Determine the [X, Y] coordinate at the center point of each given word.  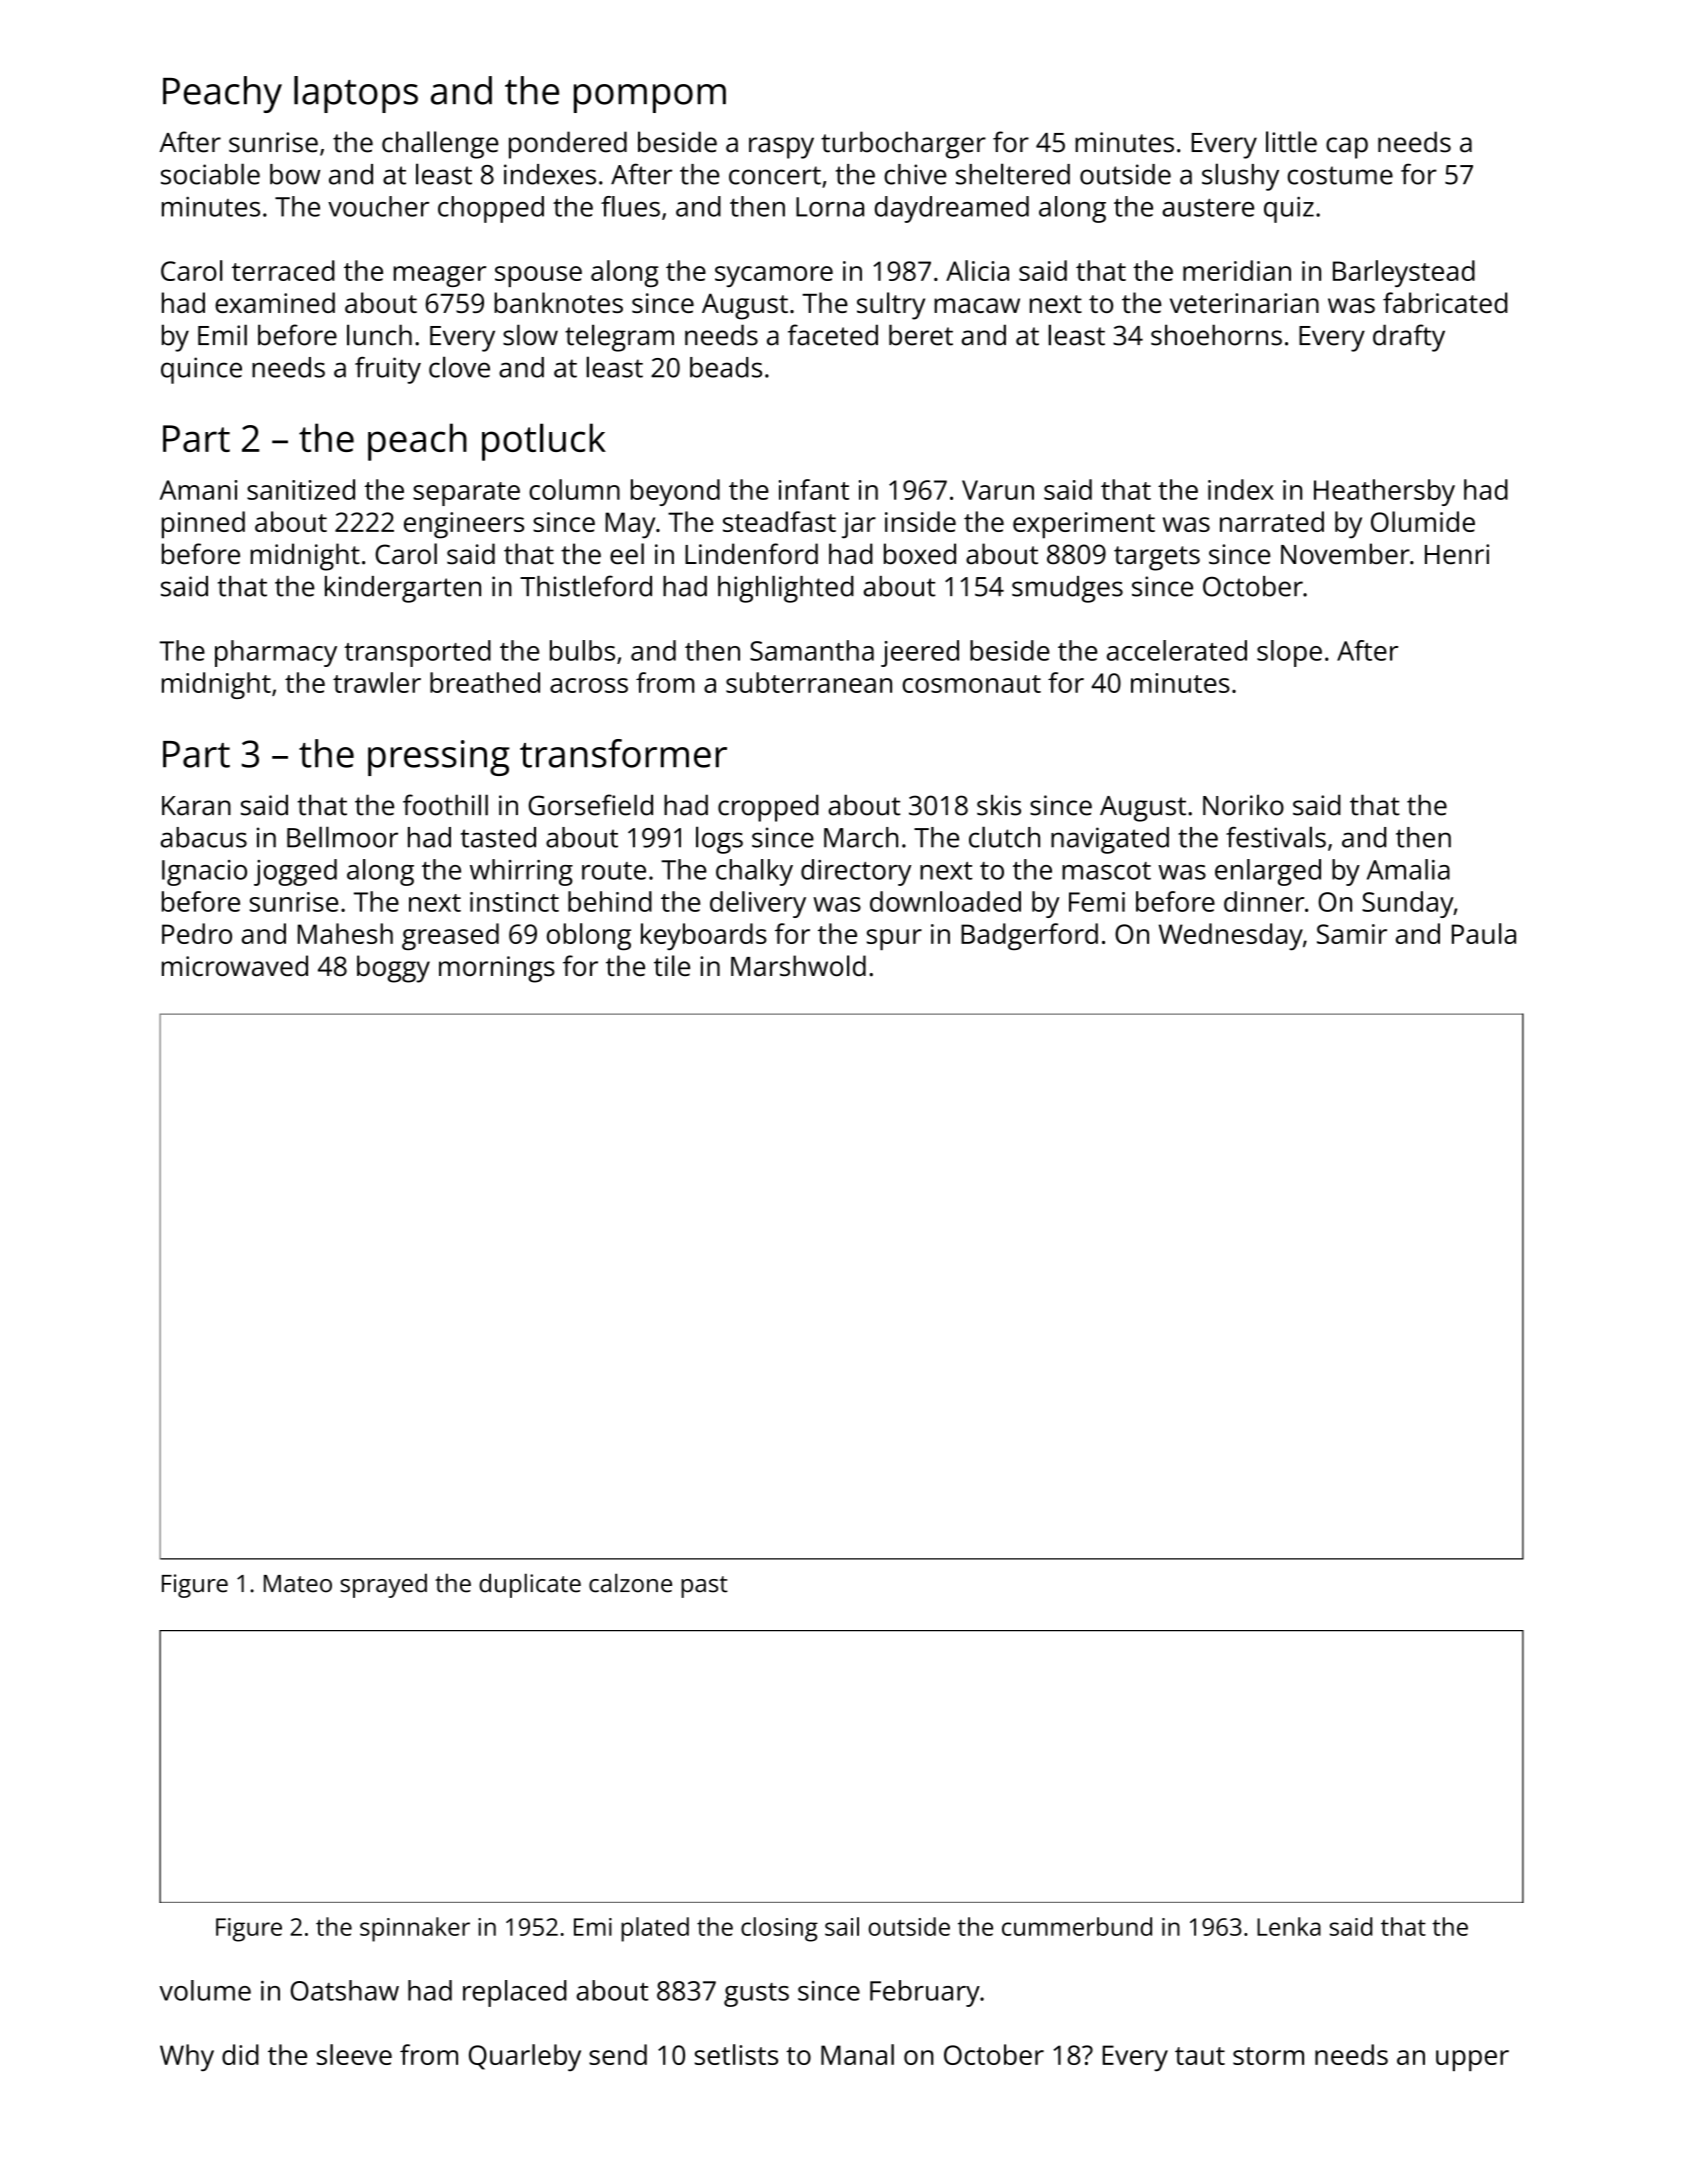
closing [779, 1929]
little [1291, 142]
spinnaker [415, 1929]
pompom [650, 98]
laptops [356, 94]
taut [1200, 2056]
